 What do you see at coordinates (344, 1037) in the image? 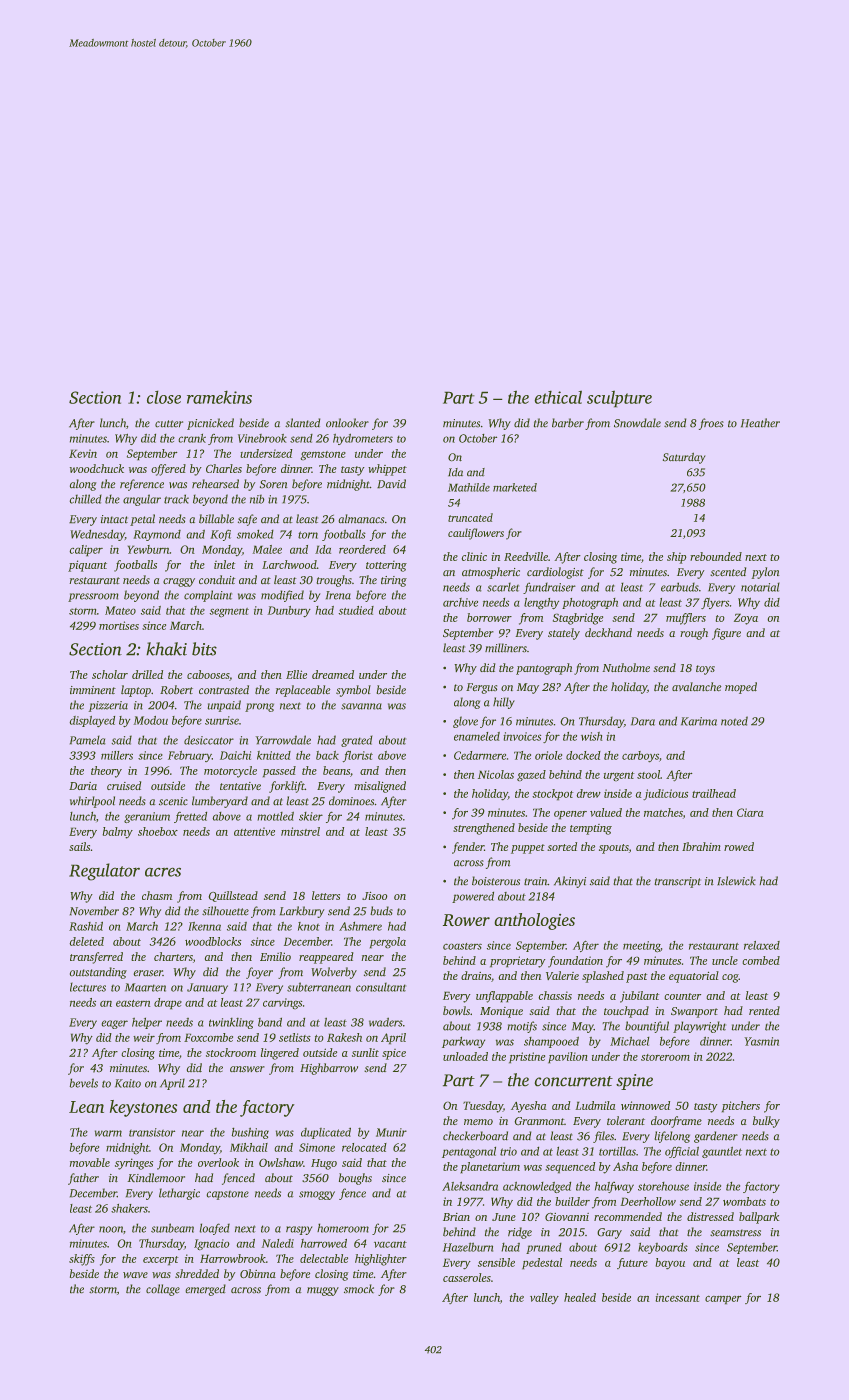
I see `Rakesh` at bounding box center [344, 1037].
